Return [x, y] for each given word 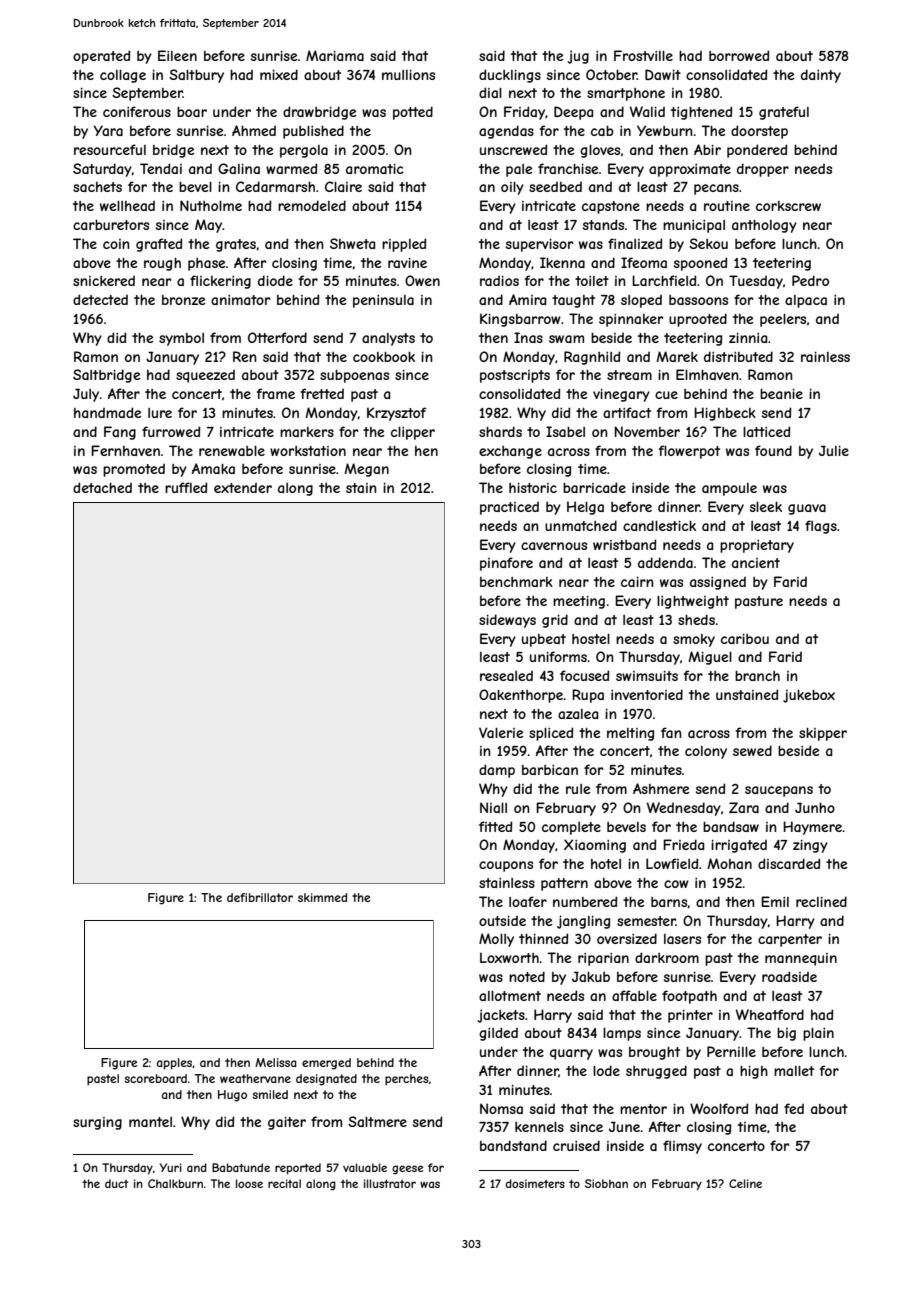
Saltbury [196, 76]
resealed [506, 676]
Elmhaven [707, 374]
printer [690, 1016]
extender [243, 488]
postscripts [515, 376]
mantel [150, 1122]
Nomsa [501, 1108]
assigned [718, 583]
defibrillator [260, 897]
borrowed [739, 55]
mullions [408, 75]
